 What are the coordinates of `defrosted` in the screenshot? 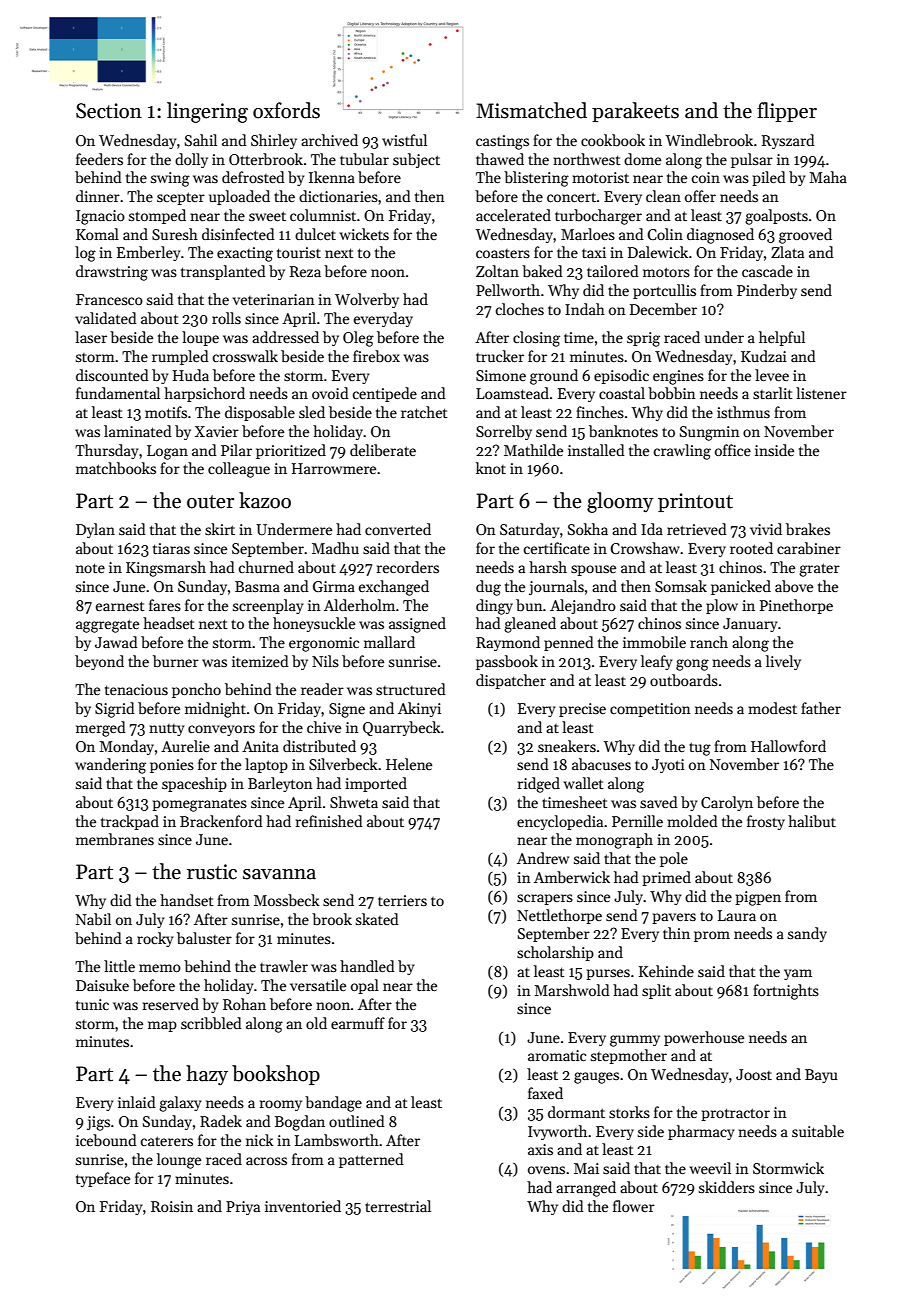 It's located at (253, 177).
